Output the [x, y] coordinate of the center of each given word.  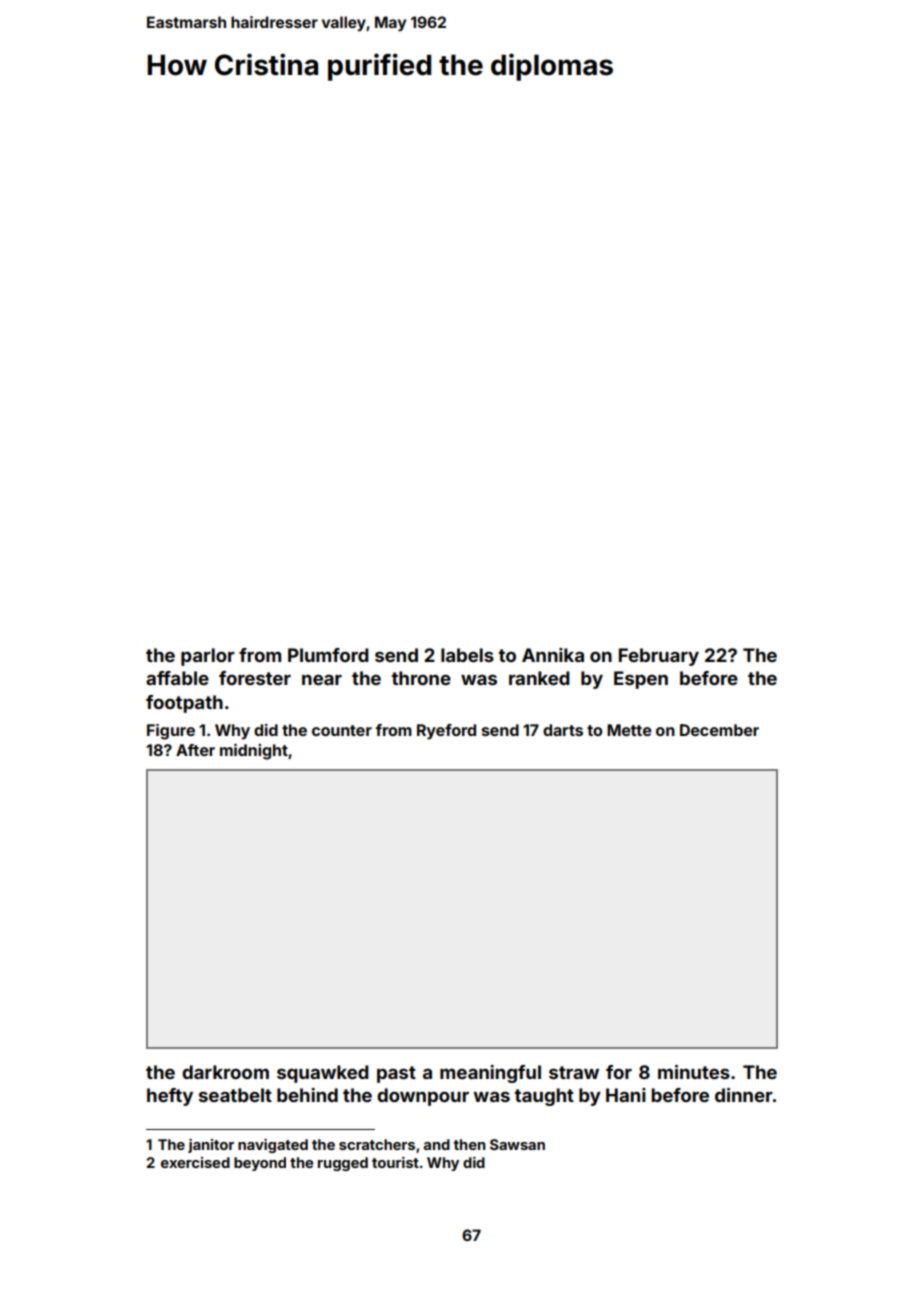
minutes [694, 1072]
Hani [626, 1095]
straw [574, 1072]
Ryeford [446, 732]
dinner [744, 1095]
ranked [539, 678]
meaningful [490, 1074]
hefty [170, 1097]
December [719, 730]
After [195, 750]
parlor [208, 657]
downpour [423, 1097]
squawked [323, 1074]
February [659, 657]
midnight [254, 752]
